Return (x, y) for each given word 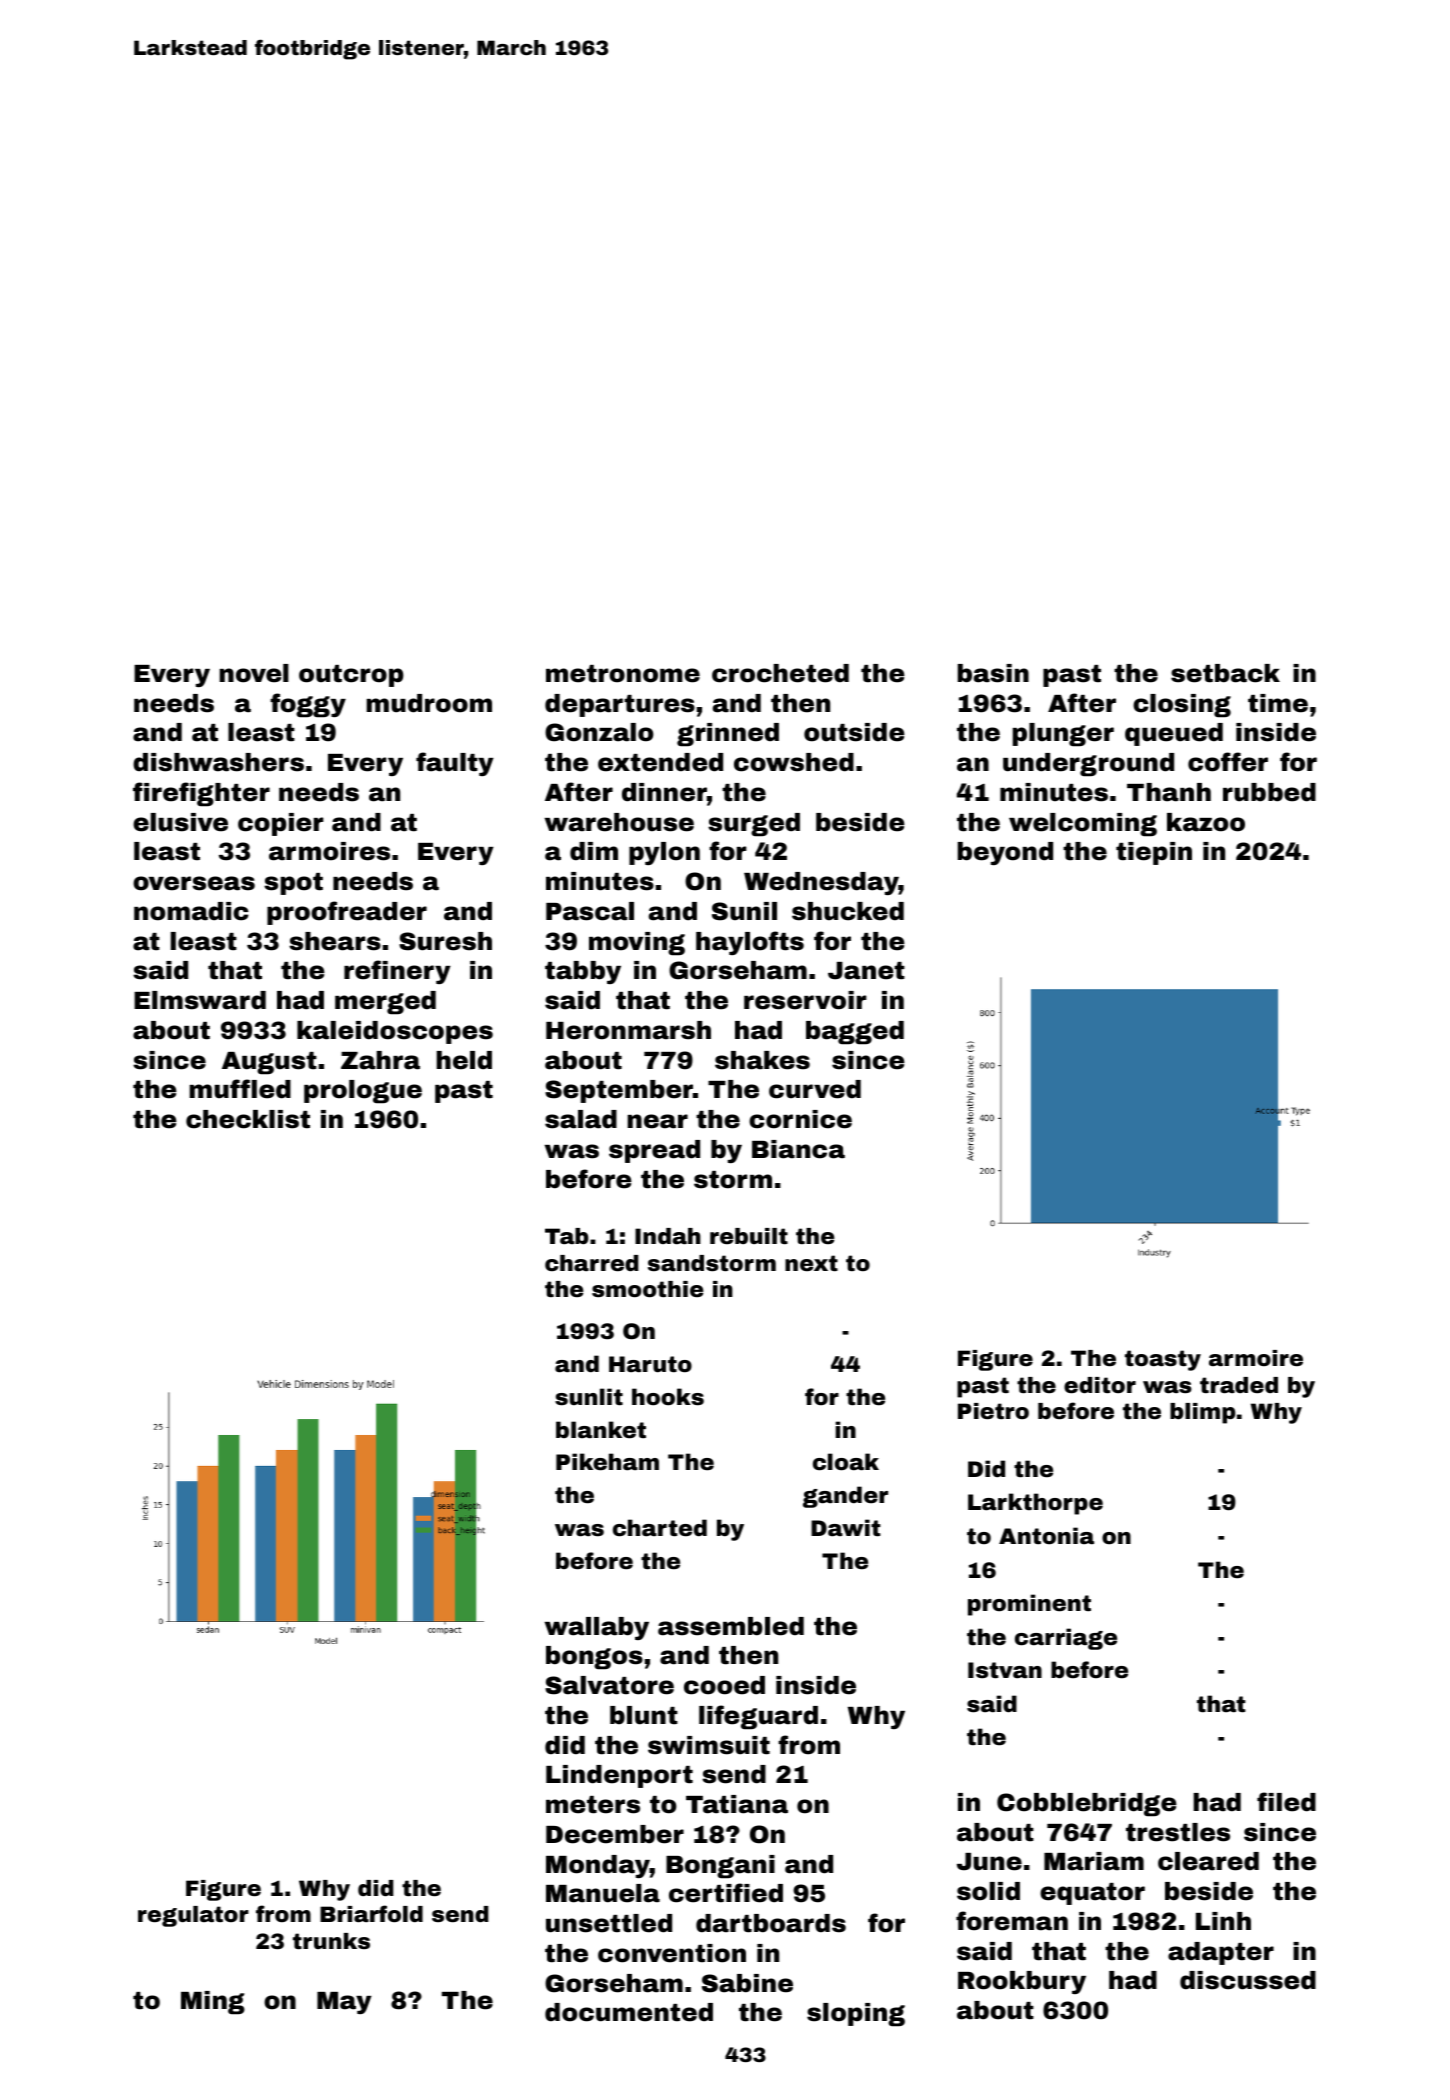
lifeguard (758, 1717)
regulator (193, 1916)
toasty (1163, 1360)
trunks (331, 1941)
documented (629, 2012)
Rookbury (1022, 1982)
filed (1286, 1802)
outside (854, 732)
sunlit (589, 1397)
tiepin (1154, 853)
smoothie (647, 1289)
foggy (308, 705)
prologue (363, 1092)
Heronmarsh (628, 1030)
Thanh (1169, 792)
